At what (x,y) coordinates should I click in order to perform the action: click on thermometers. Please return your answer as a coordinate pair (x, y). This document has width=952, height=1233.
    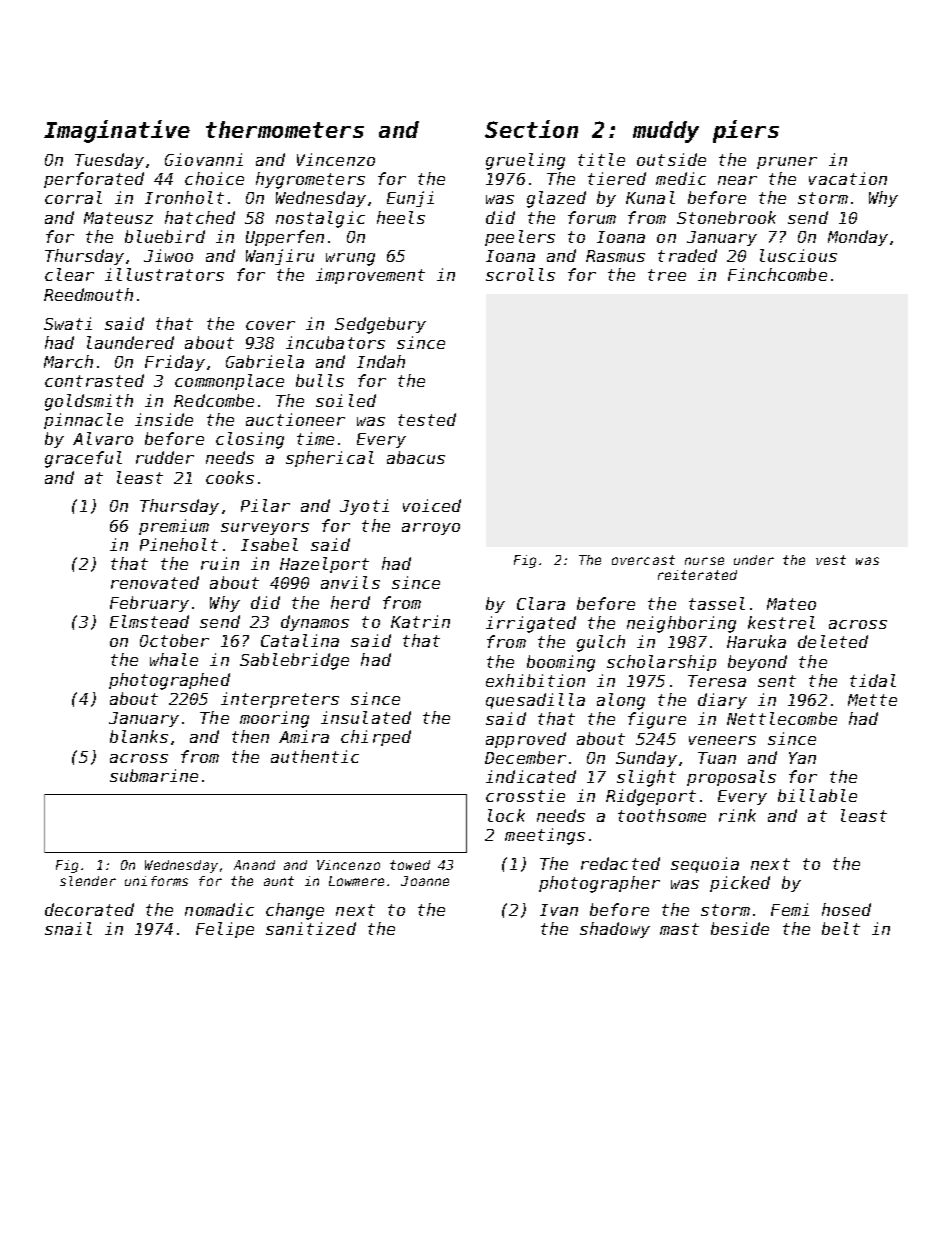
    Looking at the image, I should click on (285, 129).
